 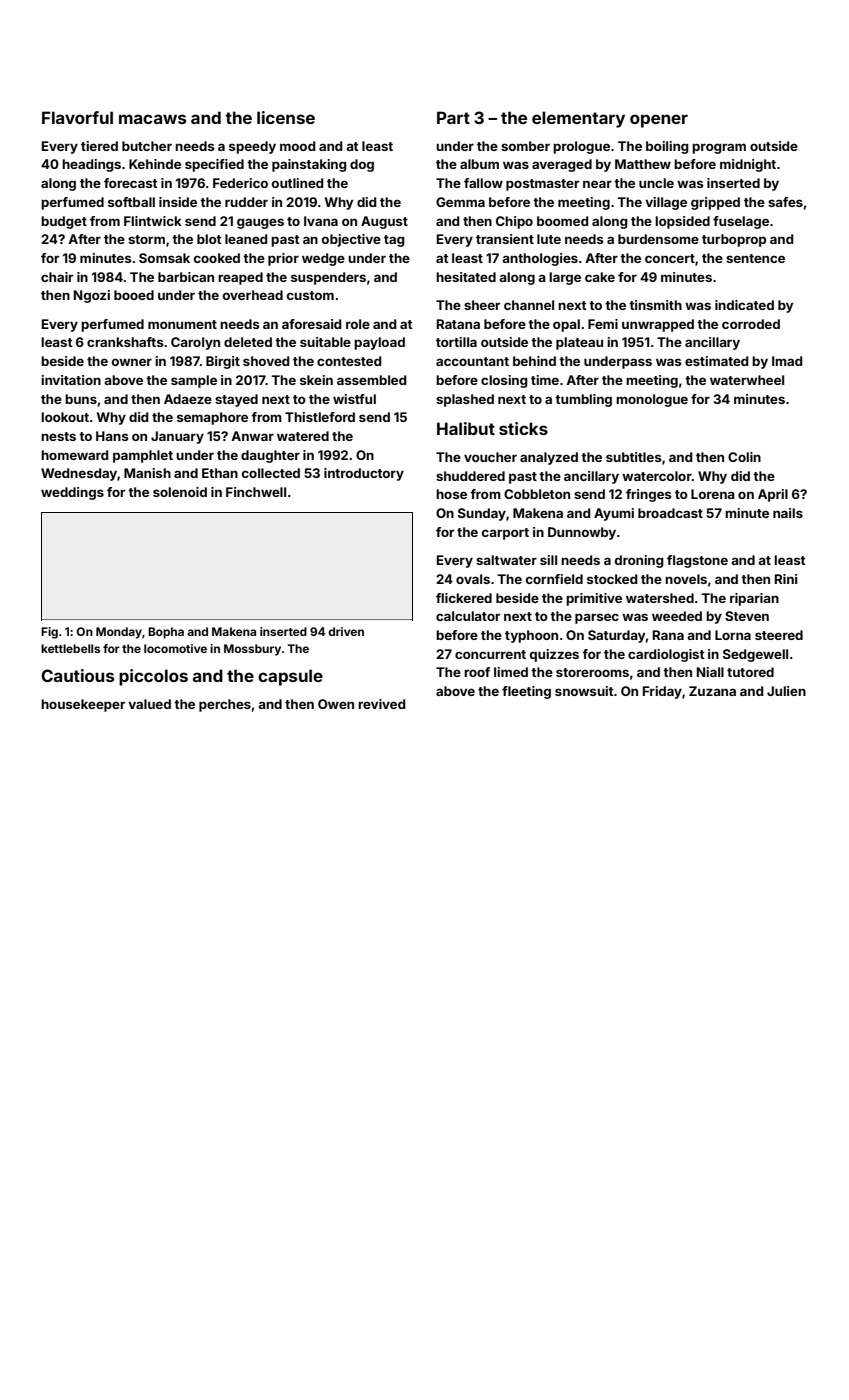 What do you see at coordinates (453, 117) in the page?
I see `Part` at bounding box center [453, 117].
